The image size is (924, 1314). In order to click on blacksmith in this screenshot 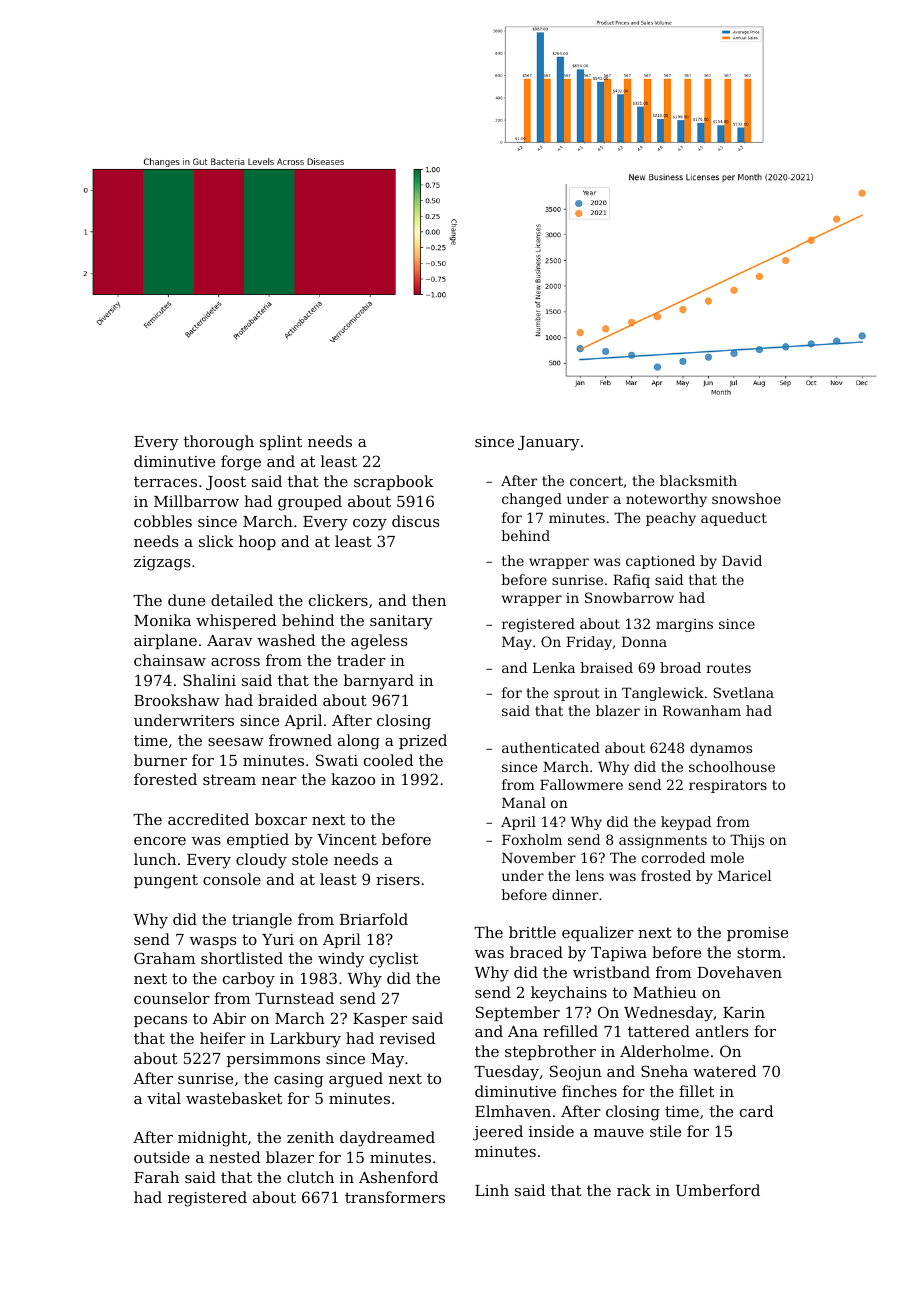, I will do `click(698, 480)`.
